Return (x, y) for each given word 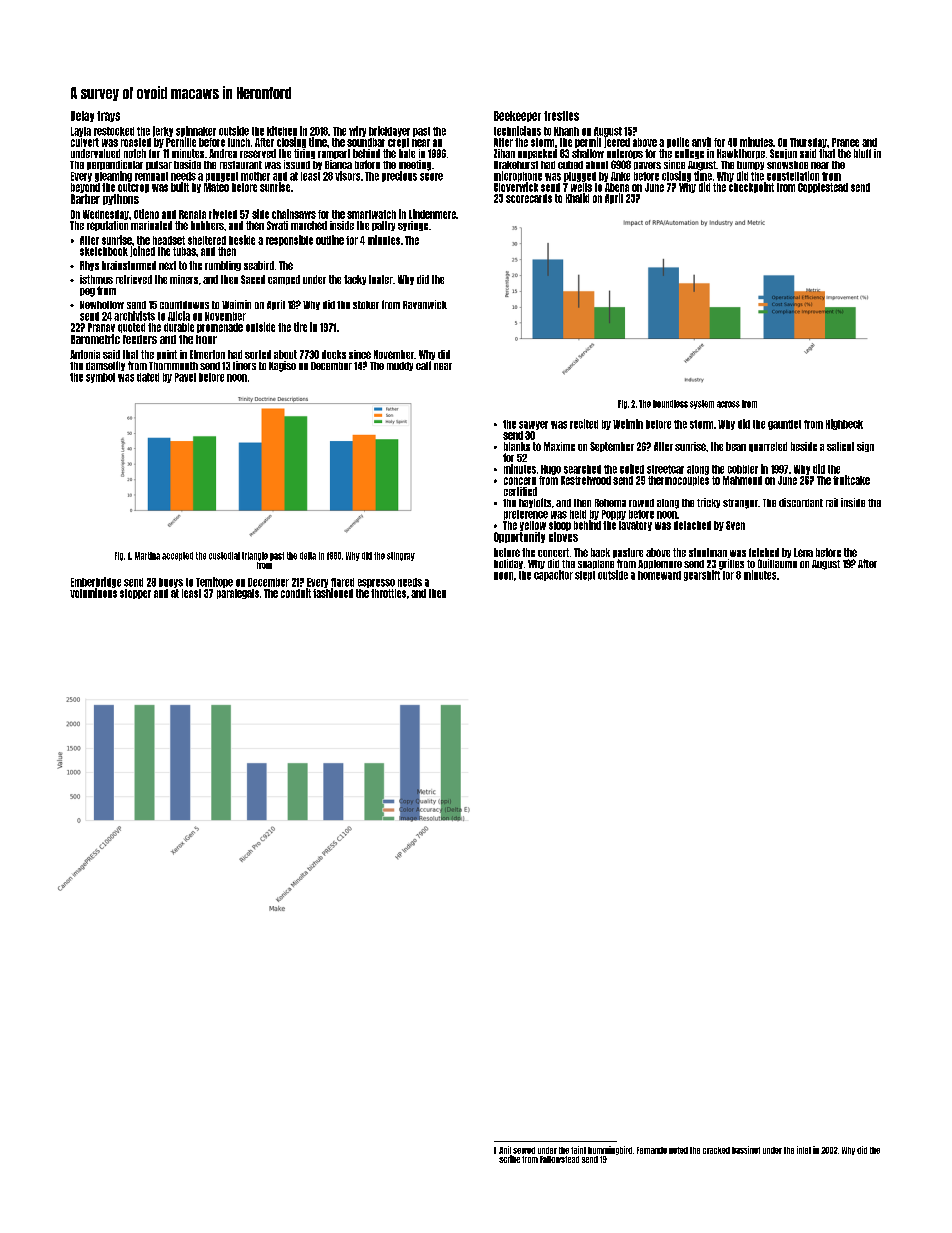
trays (108, 116)
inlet (804, 1150)
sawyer (533, 425)
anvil (701, 142)
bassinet (746, 1150)
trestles (561, 116)
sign (865, 447)
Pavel (185, 377)
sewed (524, 1150)
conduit (296, 593)
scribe (509, 1159)
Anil (505, 1150)
